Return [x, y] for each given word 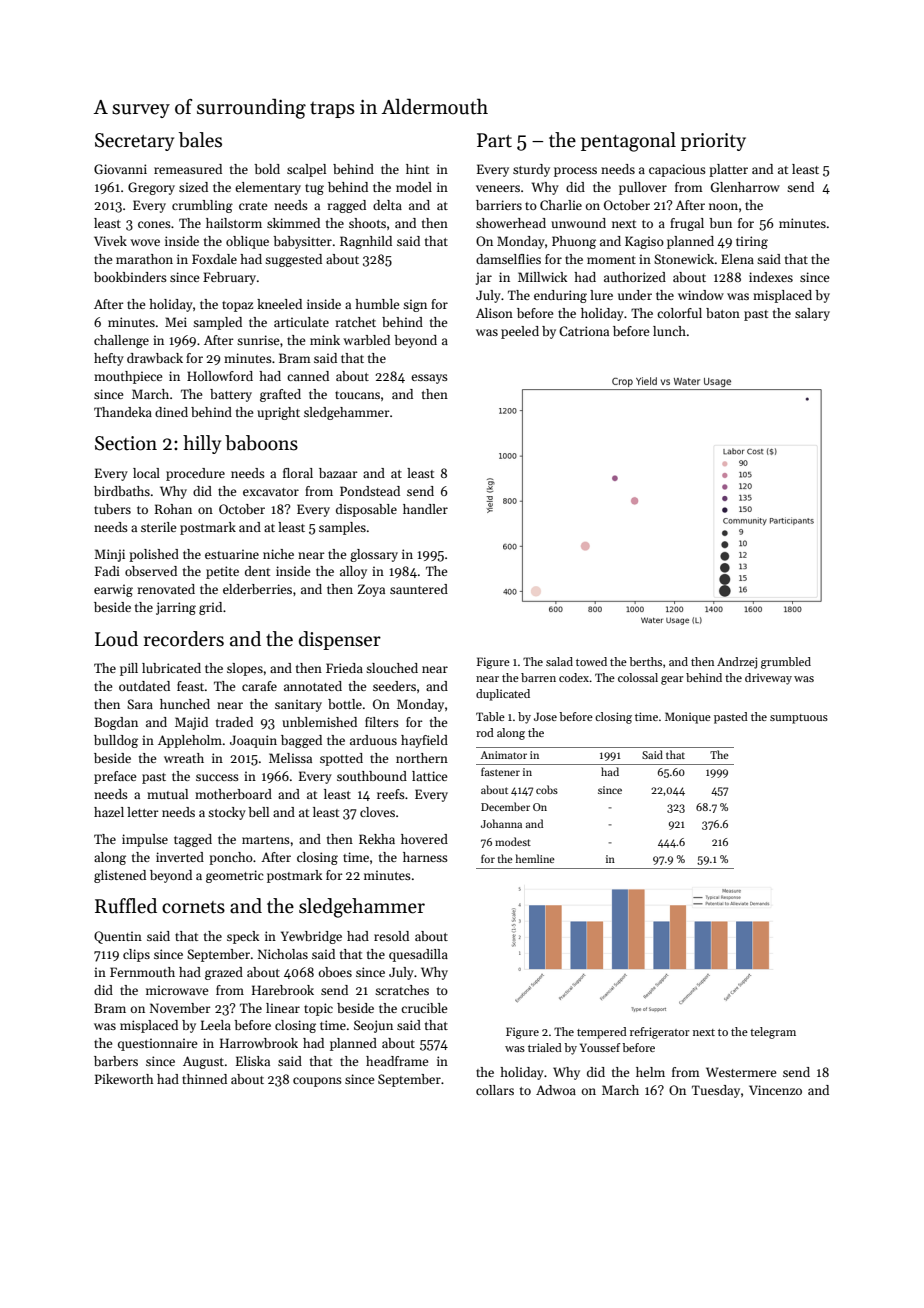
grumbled [786, 663]
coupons [317, 1082]
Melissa [290, 758]
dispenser [340, 640]
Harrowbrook [259, 1043]
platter [728, 170]
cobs [547, 789]
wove [145, 242]
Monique [688, 718]
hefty [109, 359]
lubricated [171, 668]
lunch [669, 331]
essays [429, 379]
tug [314, 189]
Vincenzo [775, 1090]
